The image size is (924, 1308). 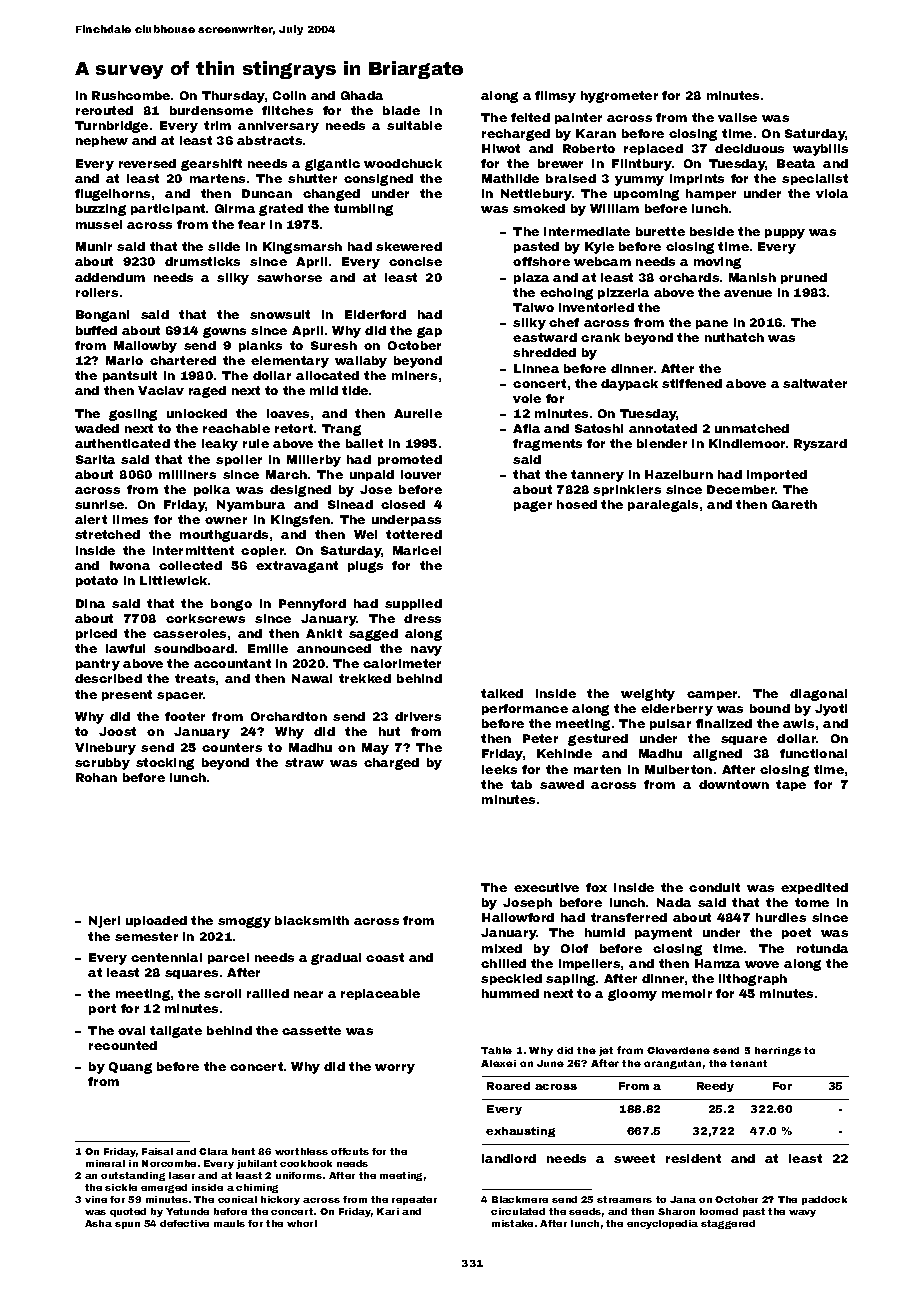 I want to click on nephew, so click(x=102, y=141).
